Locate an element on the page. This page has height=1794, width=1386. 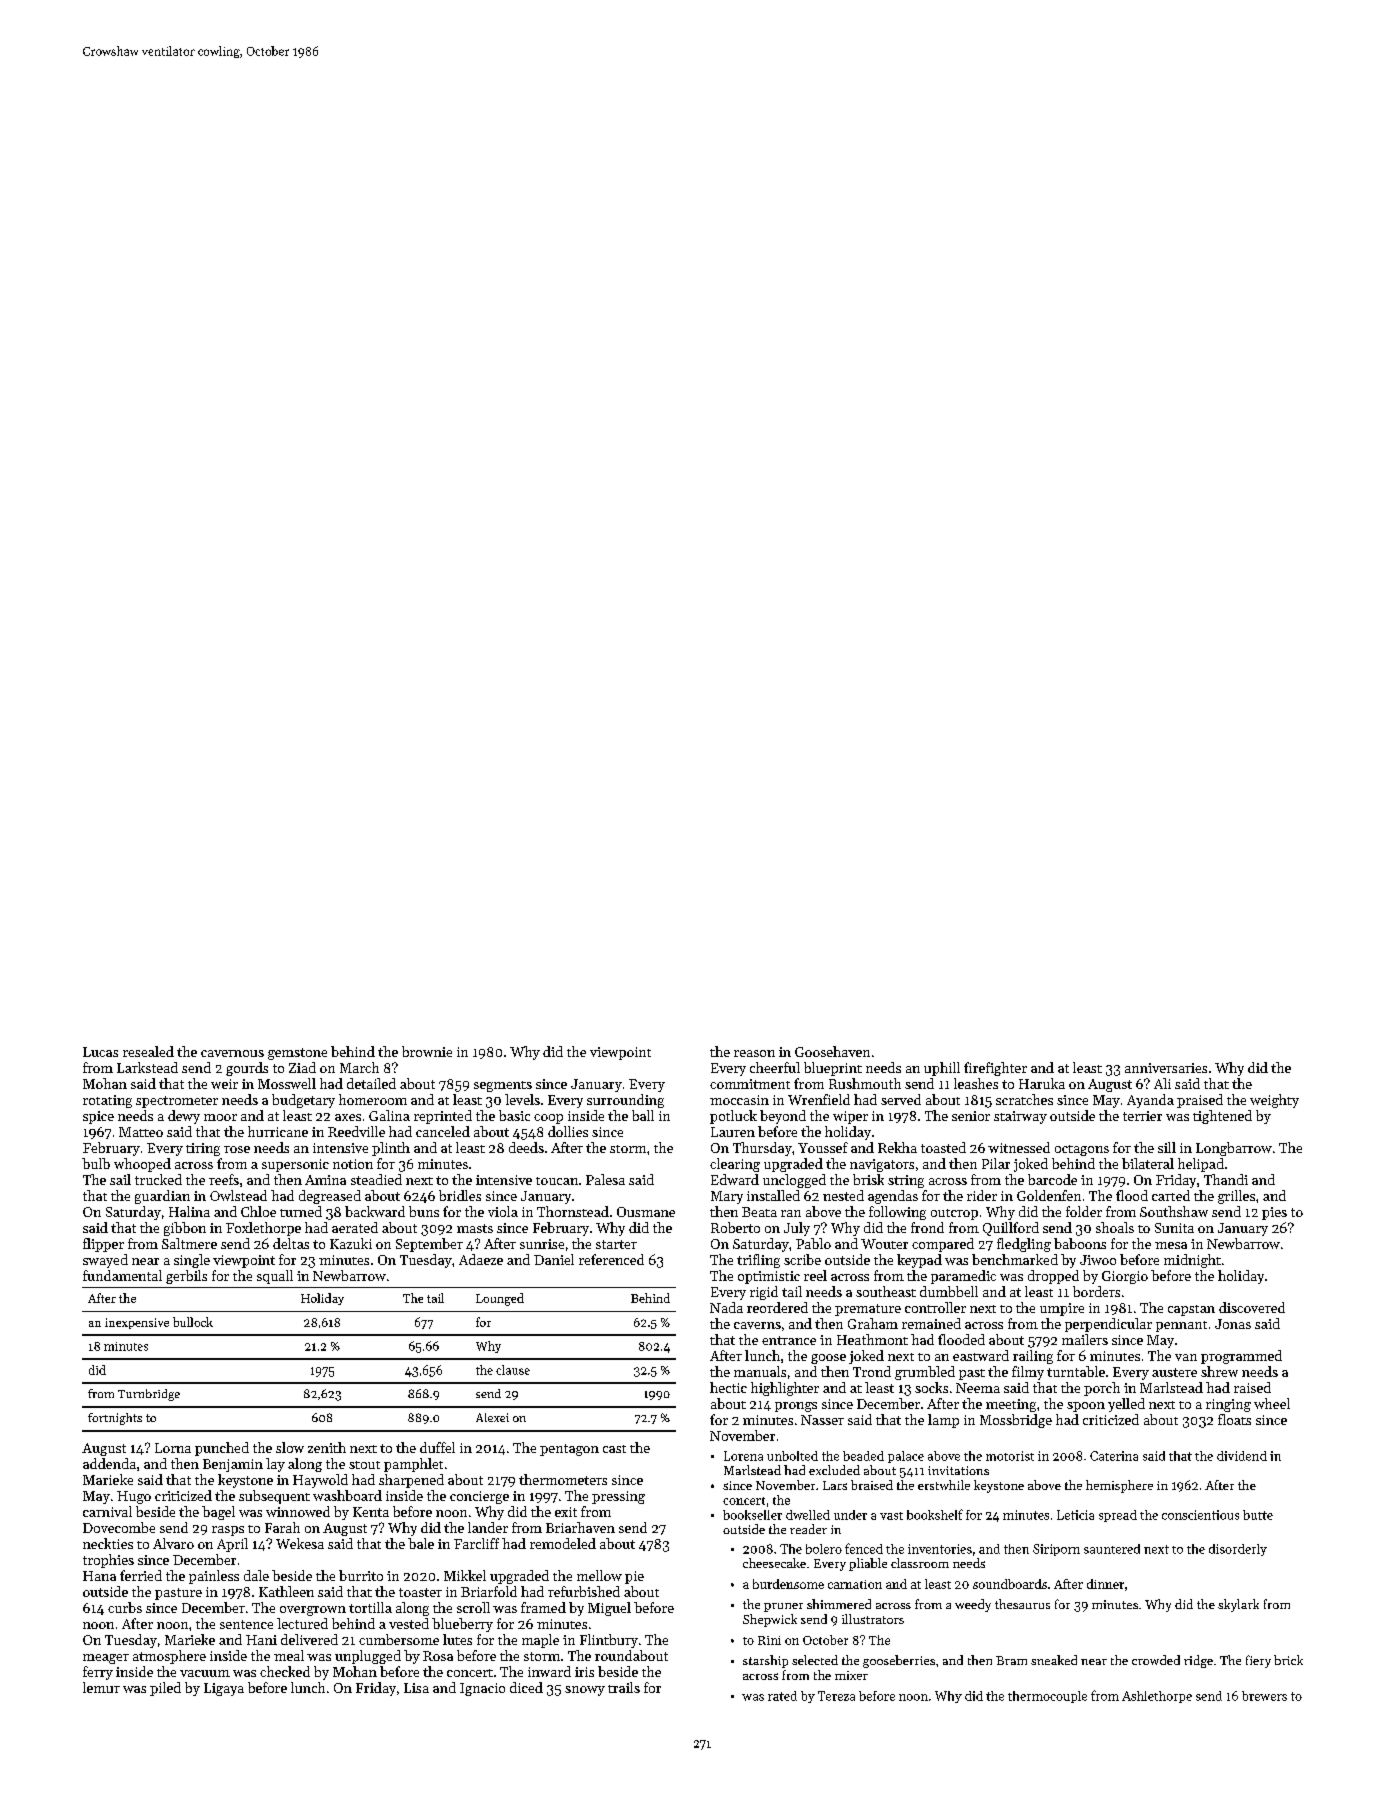
rigid is located at coordinates (764, 1293).
